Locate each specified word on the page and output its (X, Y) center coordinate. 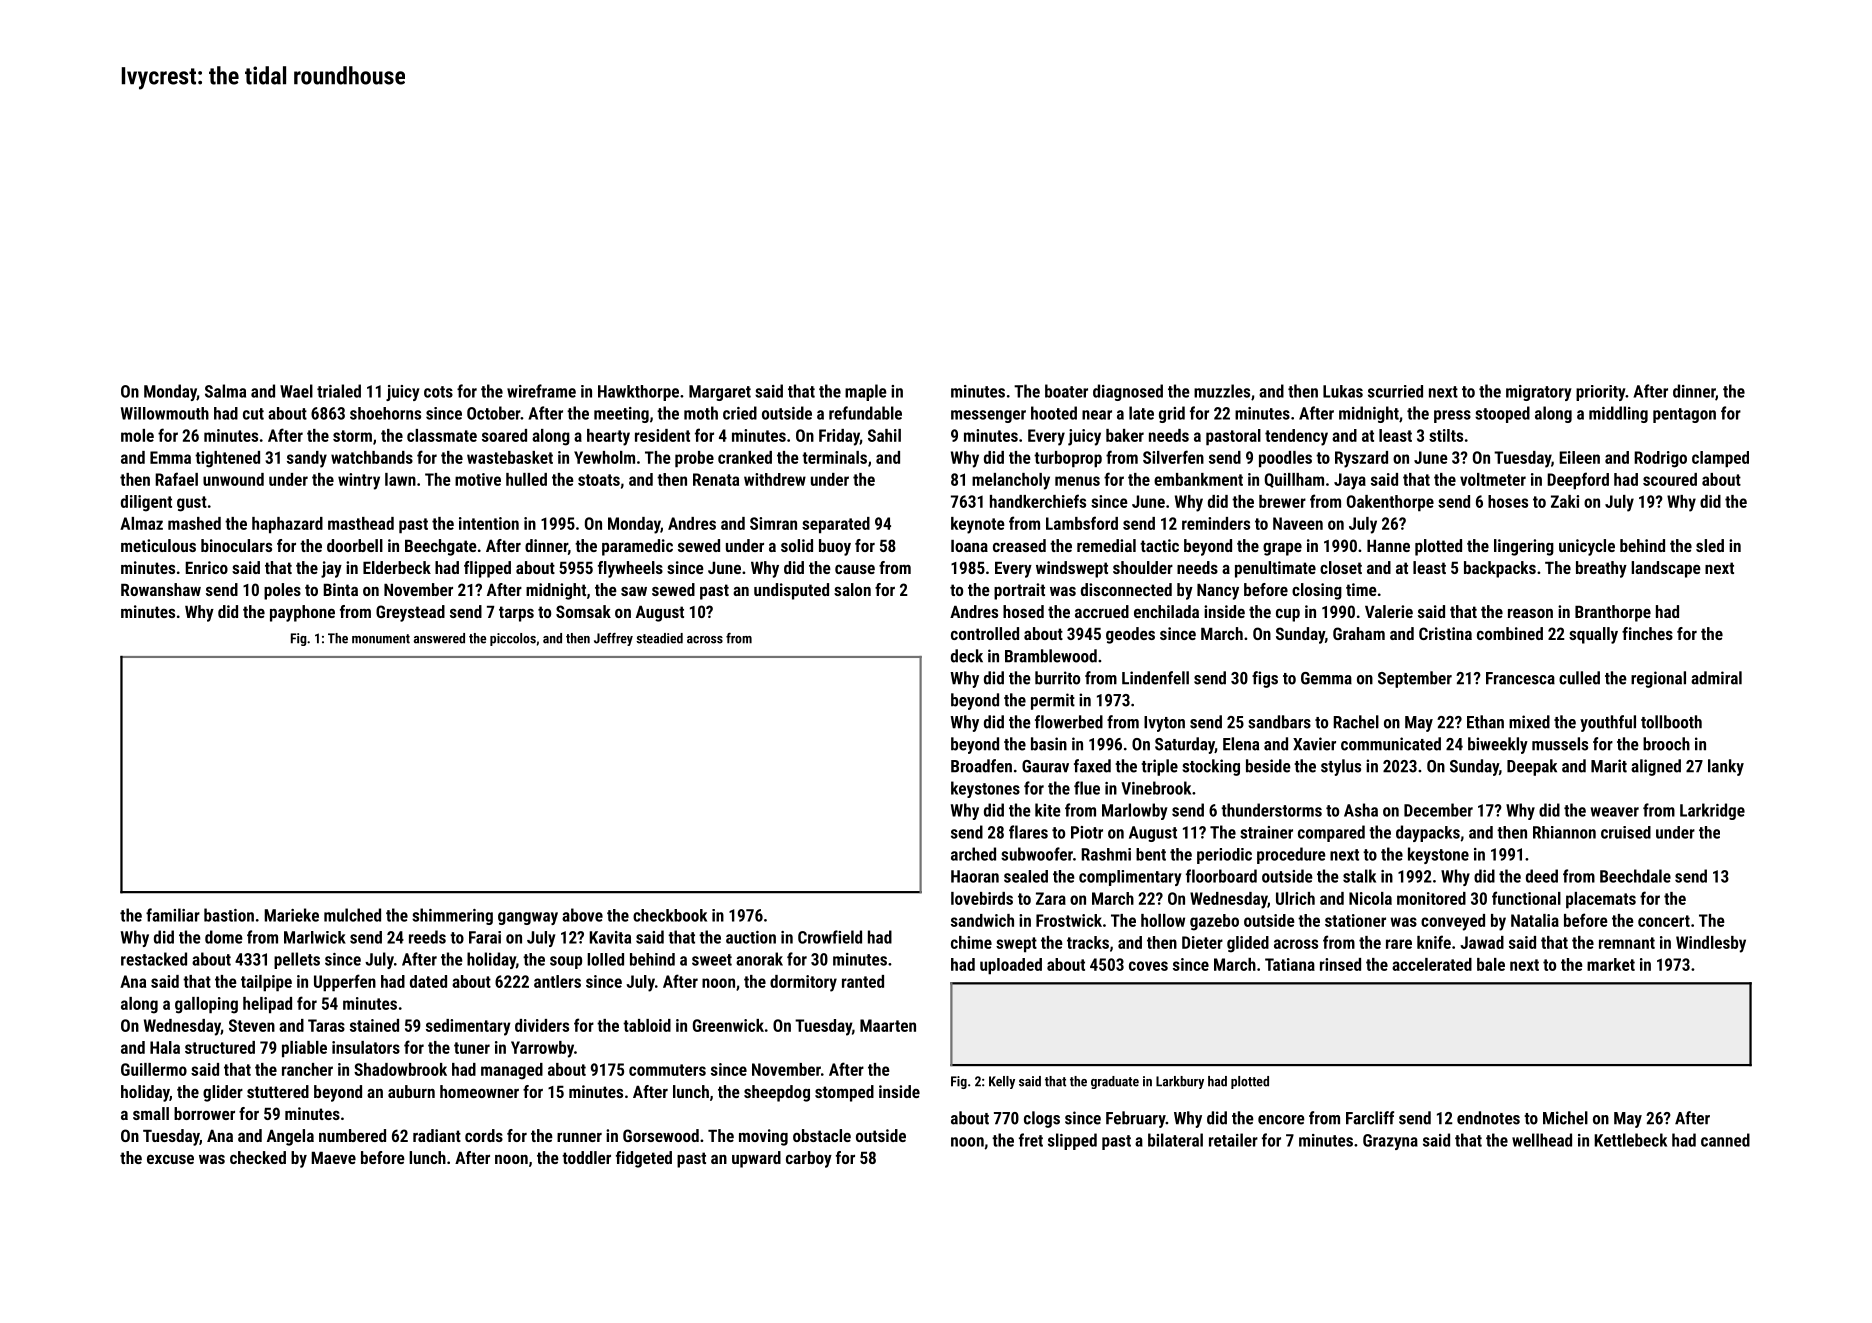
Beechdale (1635, 876)
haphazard (287, 525)
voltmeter (1493, 479)
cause (855, 569)
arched (973, 854)
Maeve (333, 1157)
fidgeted (644, 1159)
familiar (173, 915)
